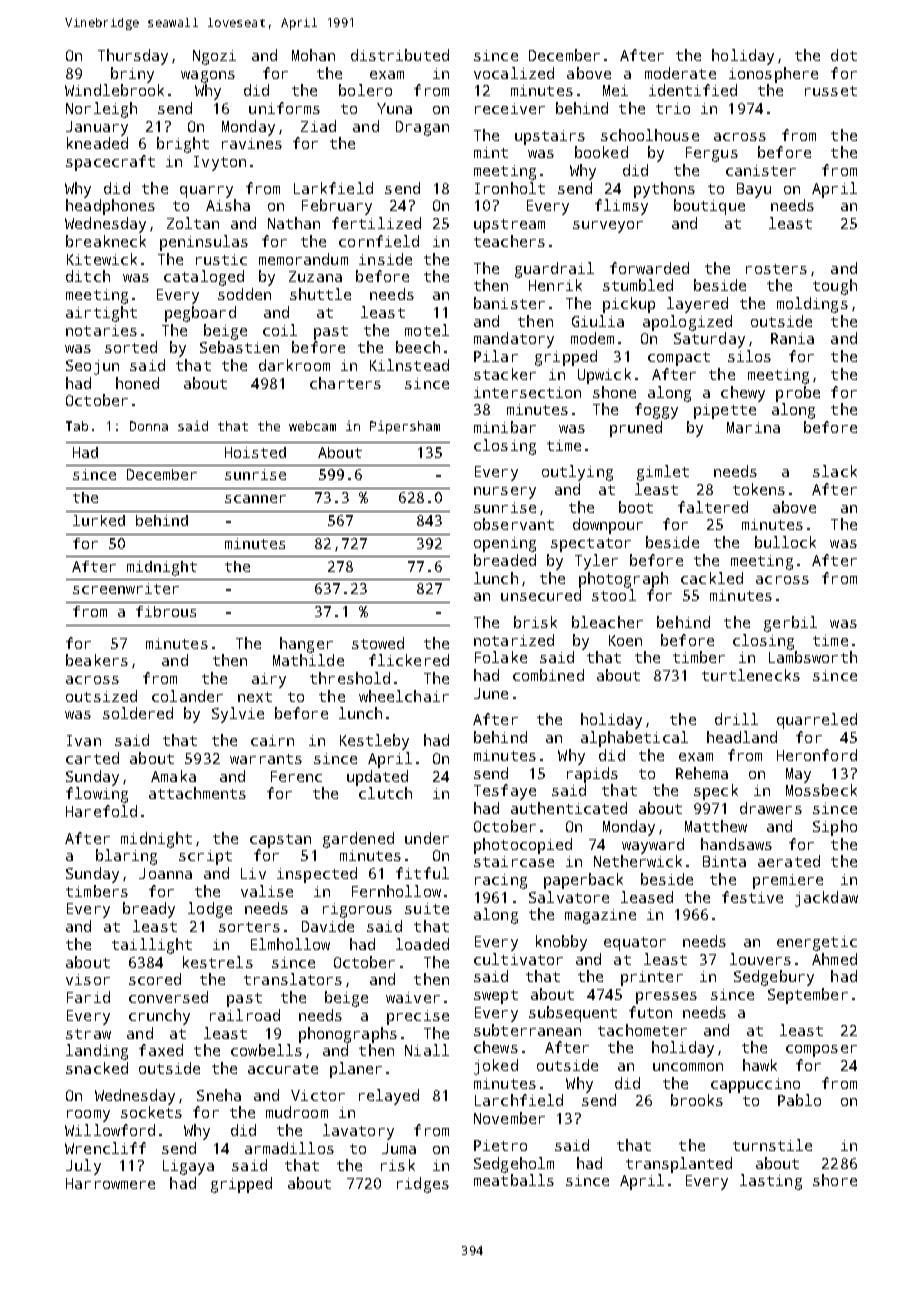 This document has height=1308, width=924. Describe the element at coordinates (647, 897) in the document. I see `leased` at that location.
